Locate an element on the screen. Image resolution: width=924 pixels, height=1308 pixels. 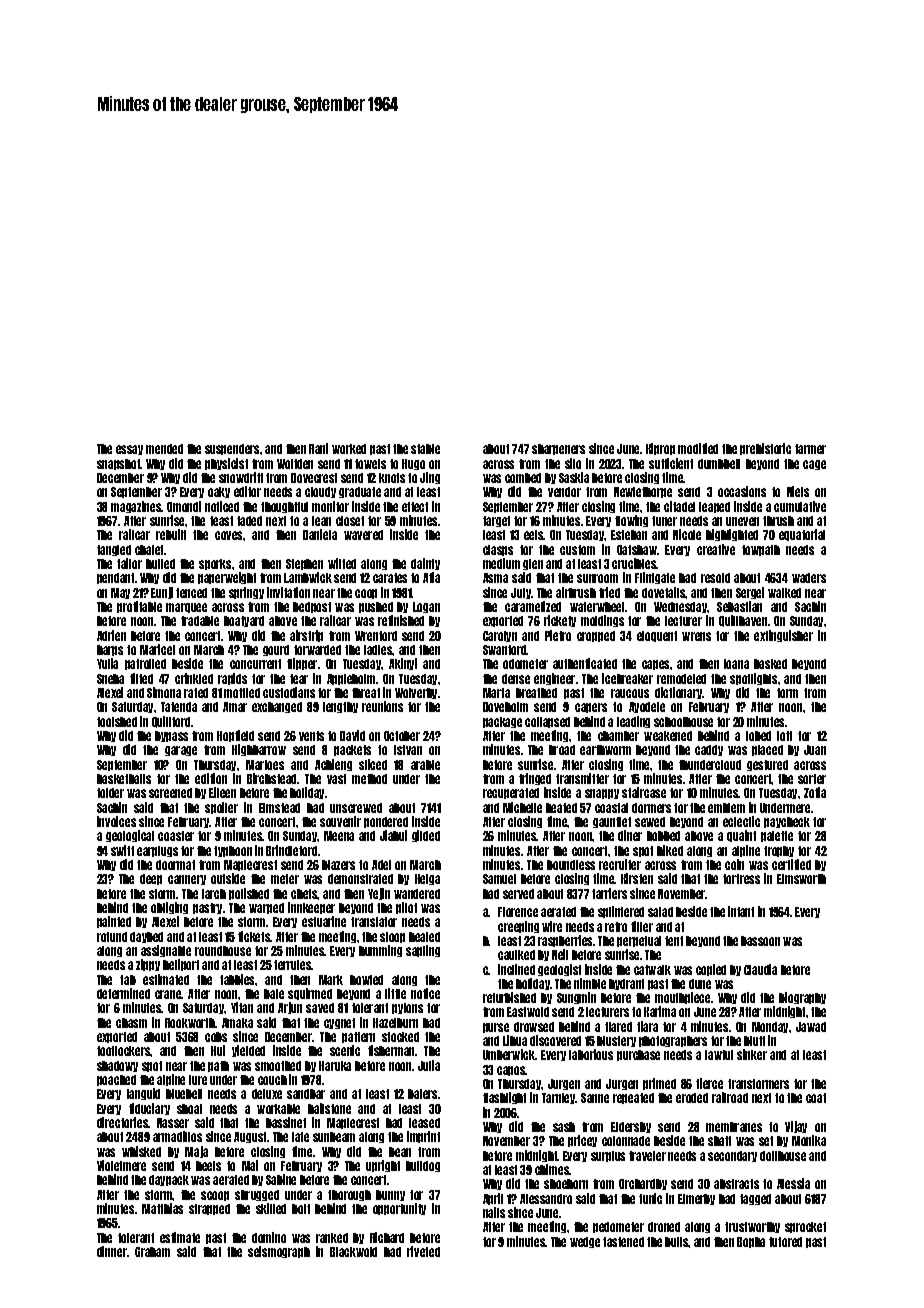
wedge is located at coordinates (585, 1242).
